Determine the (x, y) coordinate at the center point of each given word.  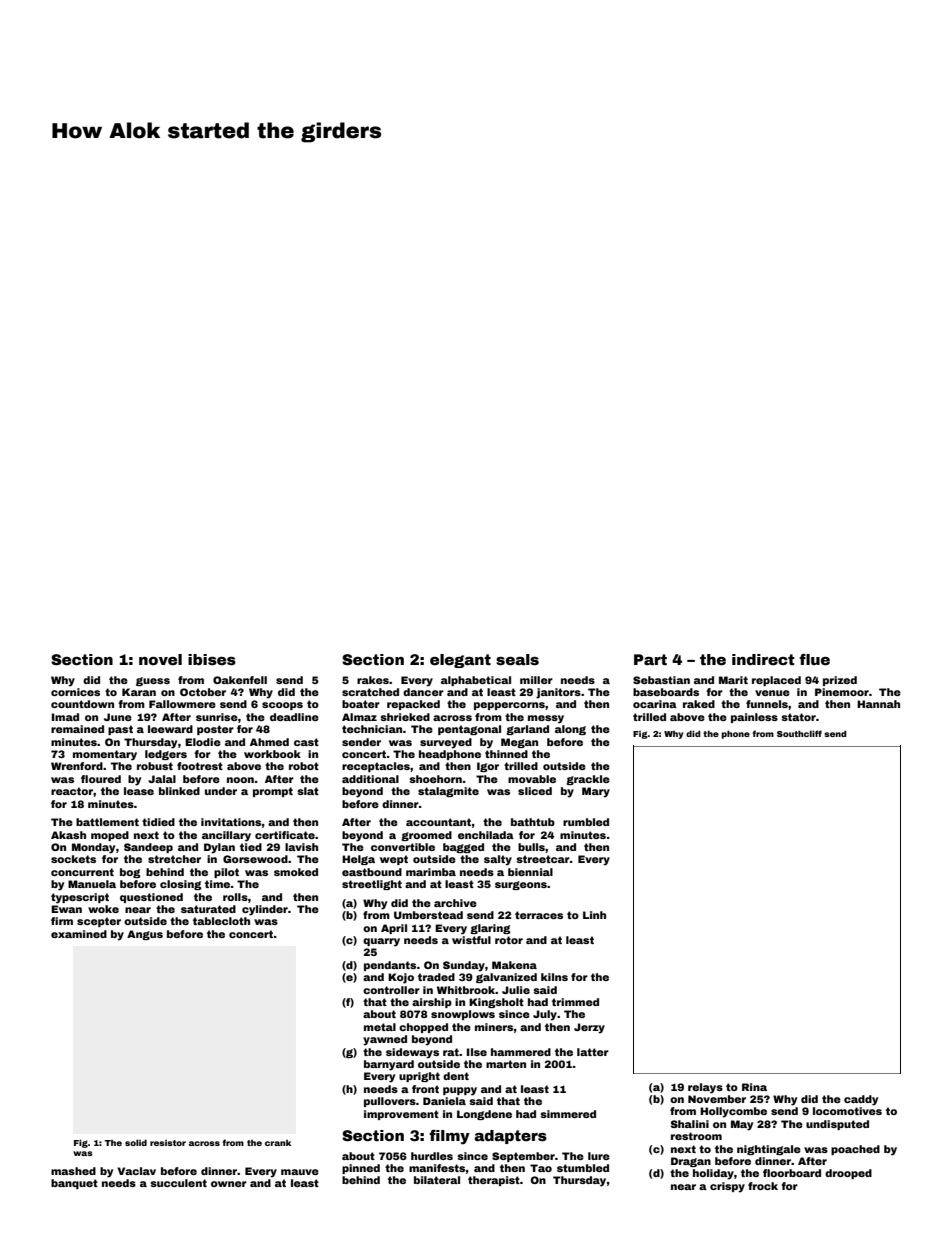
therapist (494, 1181)
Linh (594, 915)
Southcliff (799, 733)
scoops (282, 706)
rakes (373, 680)
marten (506, 1064)
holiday (713, 1174)
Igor (488, 767)
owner (229, 1184)
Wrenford (77, 766)
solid (136, 1142)
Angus (145, 935)
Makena (514, 965)
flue (814, 659)
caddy (861, 1100)
